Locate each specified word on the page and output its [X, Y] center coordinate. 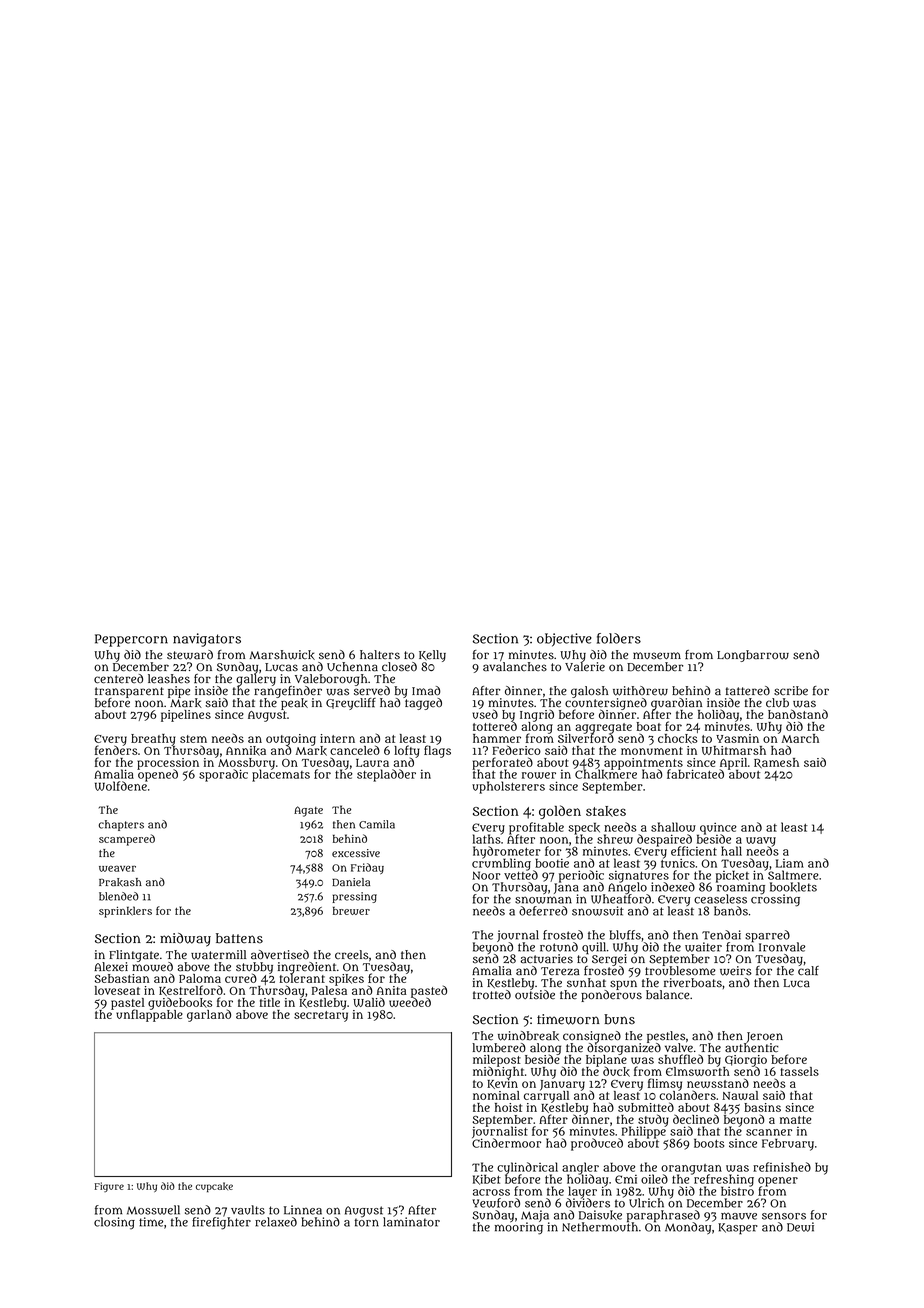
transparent [129, 692]
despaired [664, 840]
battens [239, 938]
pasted [429, 991]
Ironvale [782, 947]
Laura [372, 763]
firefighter [221, 1223]
